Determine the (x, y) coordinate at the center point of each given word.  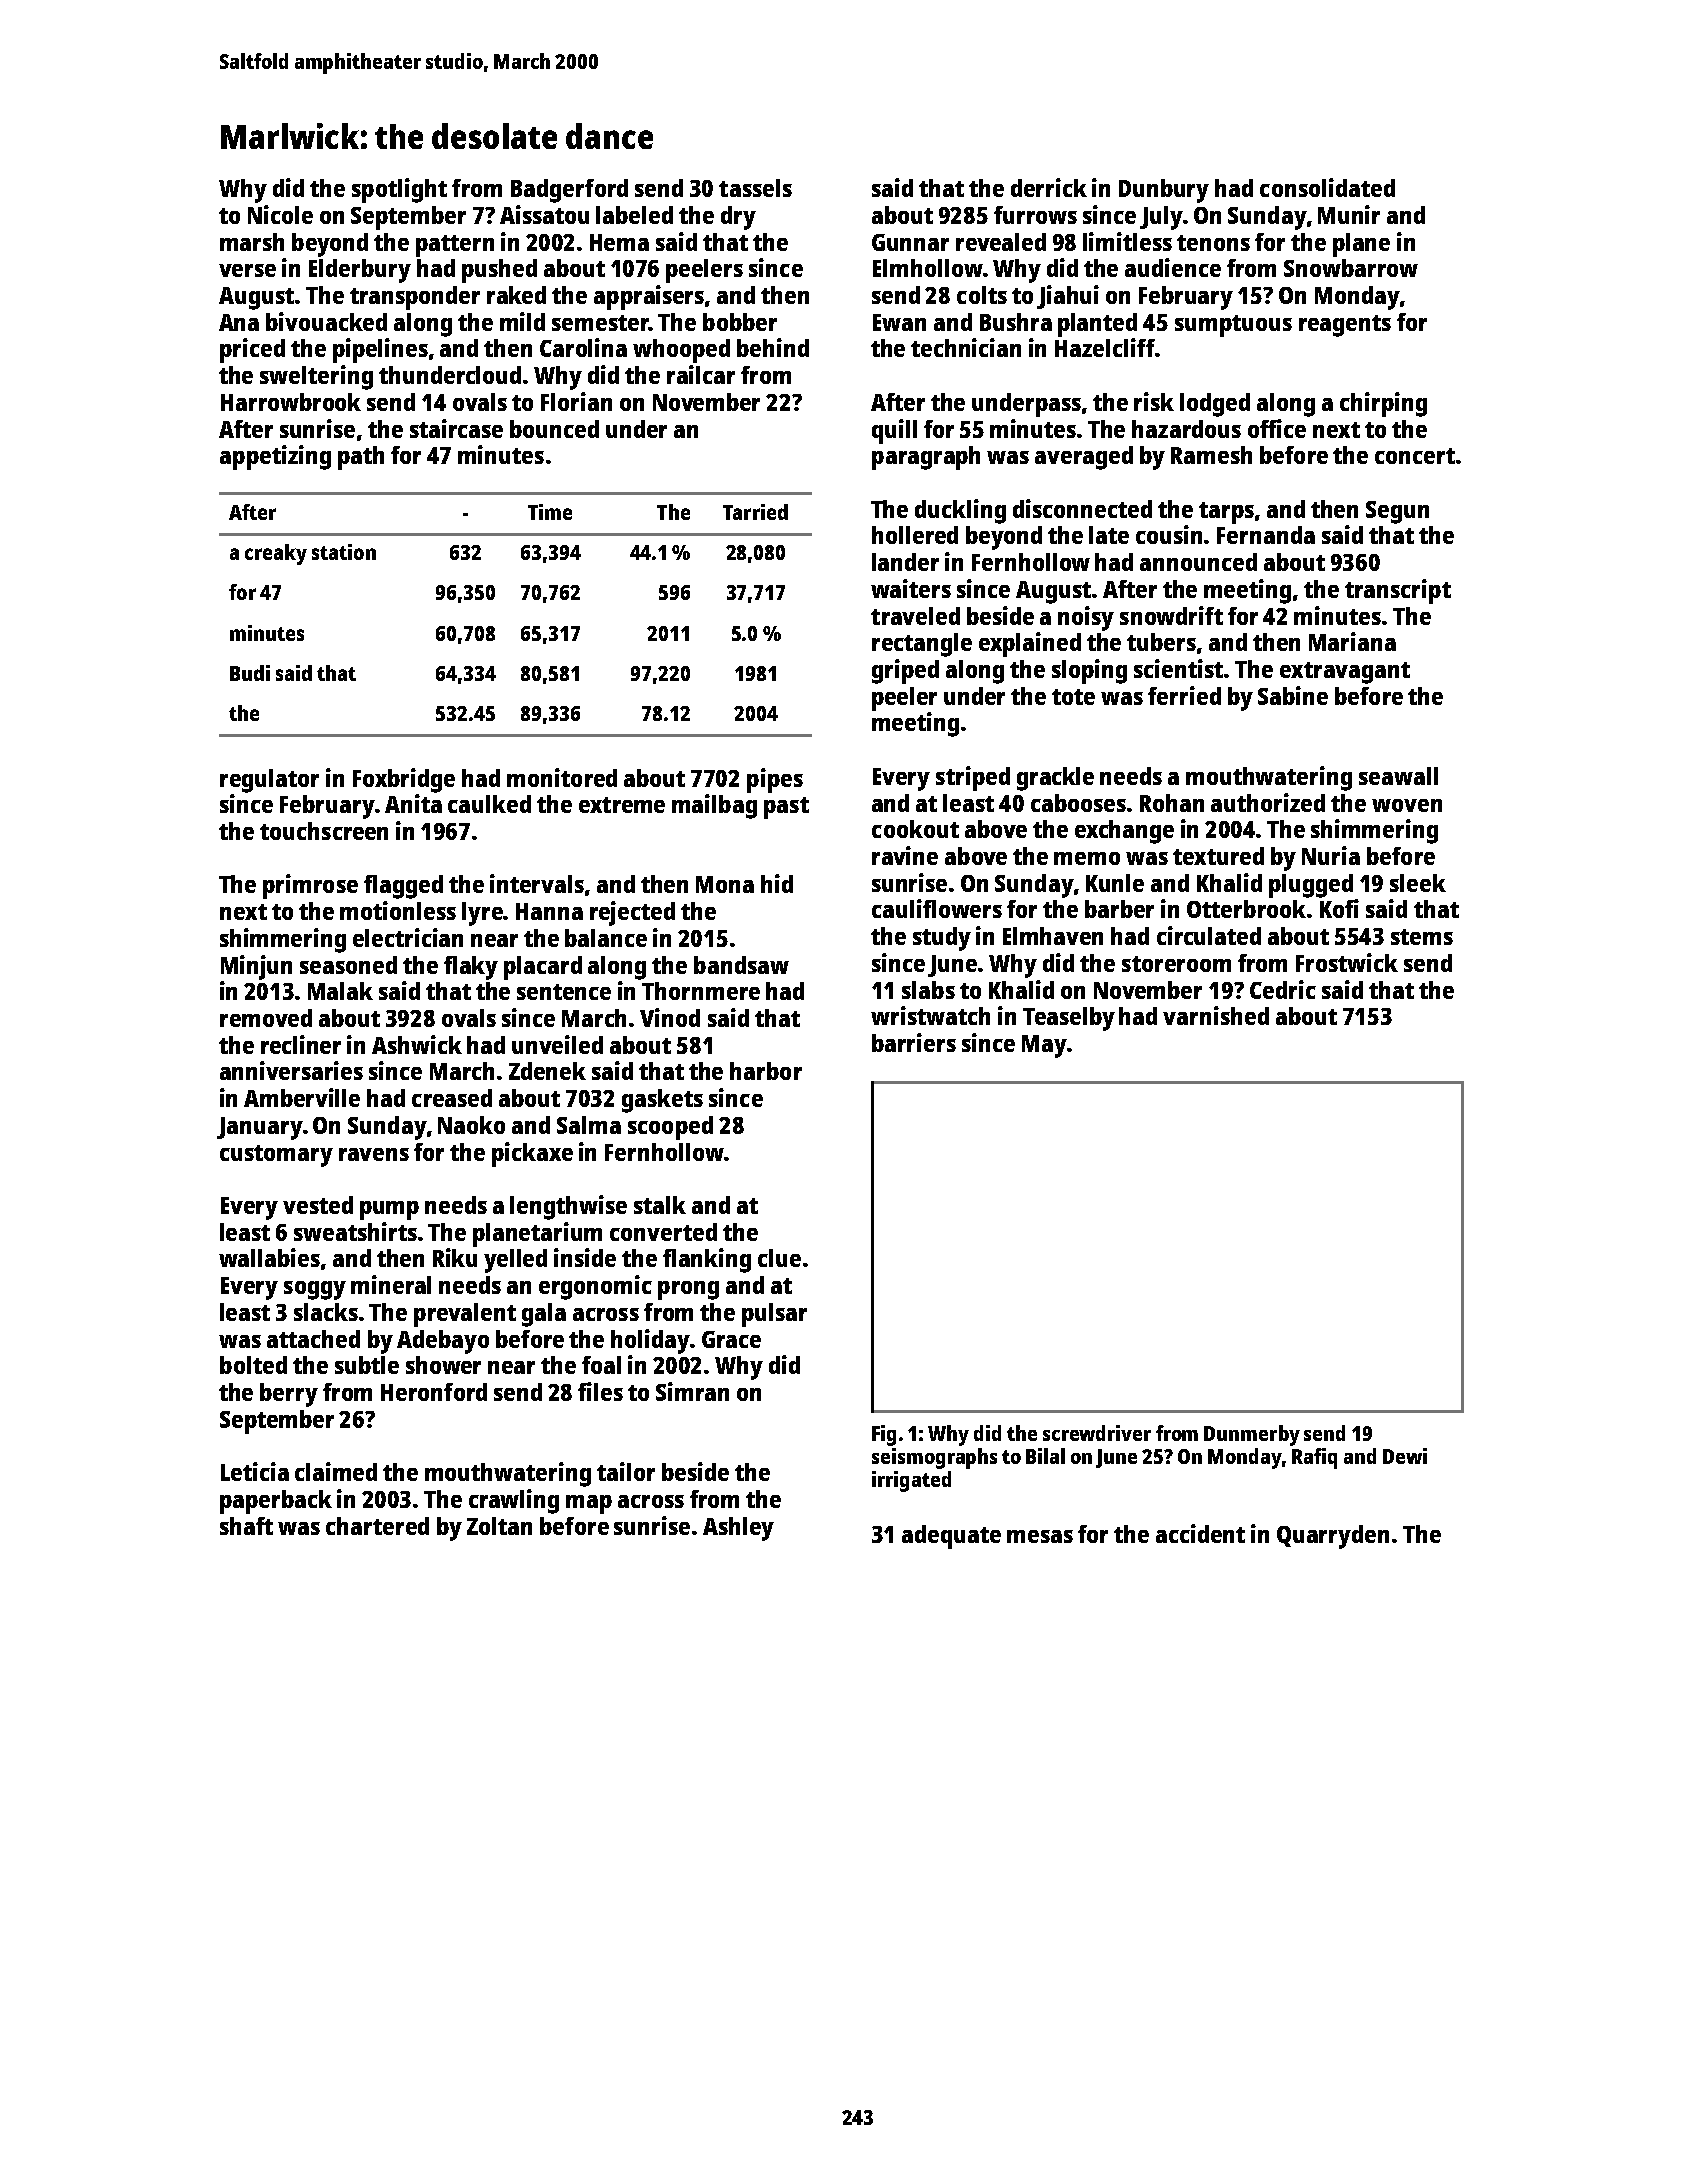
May (1044, 1046)
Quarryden (1333, 1537)
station (344, 552)
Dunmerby (1252, 1435)
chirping (1383, 404)
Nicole (280, 214)
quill (894, 431)
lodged (1215, 405)
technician (966, 347)
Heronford (434, 1392)
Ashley (738, 1529)
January (260, 1128)
